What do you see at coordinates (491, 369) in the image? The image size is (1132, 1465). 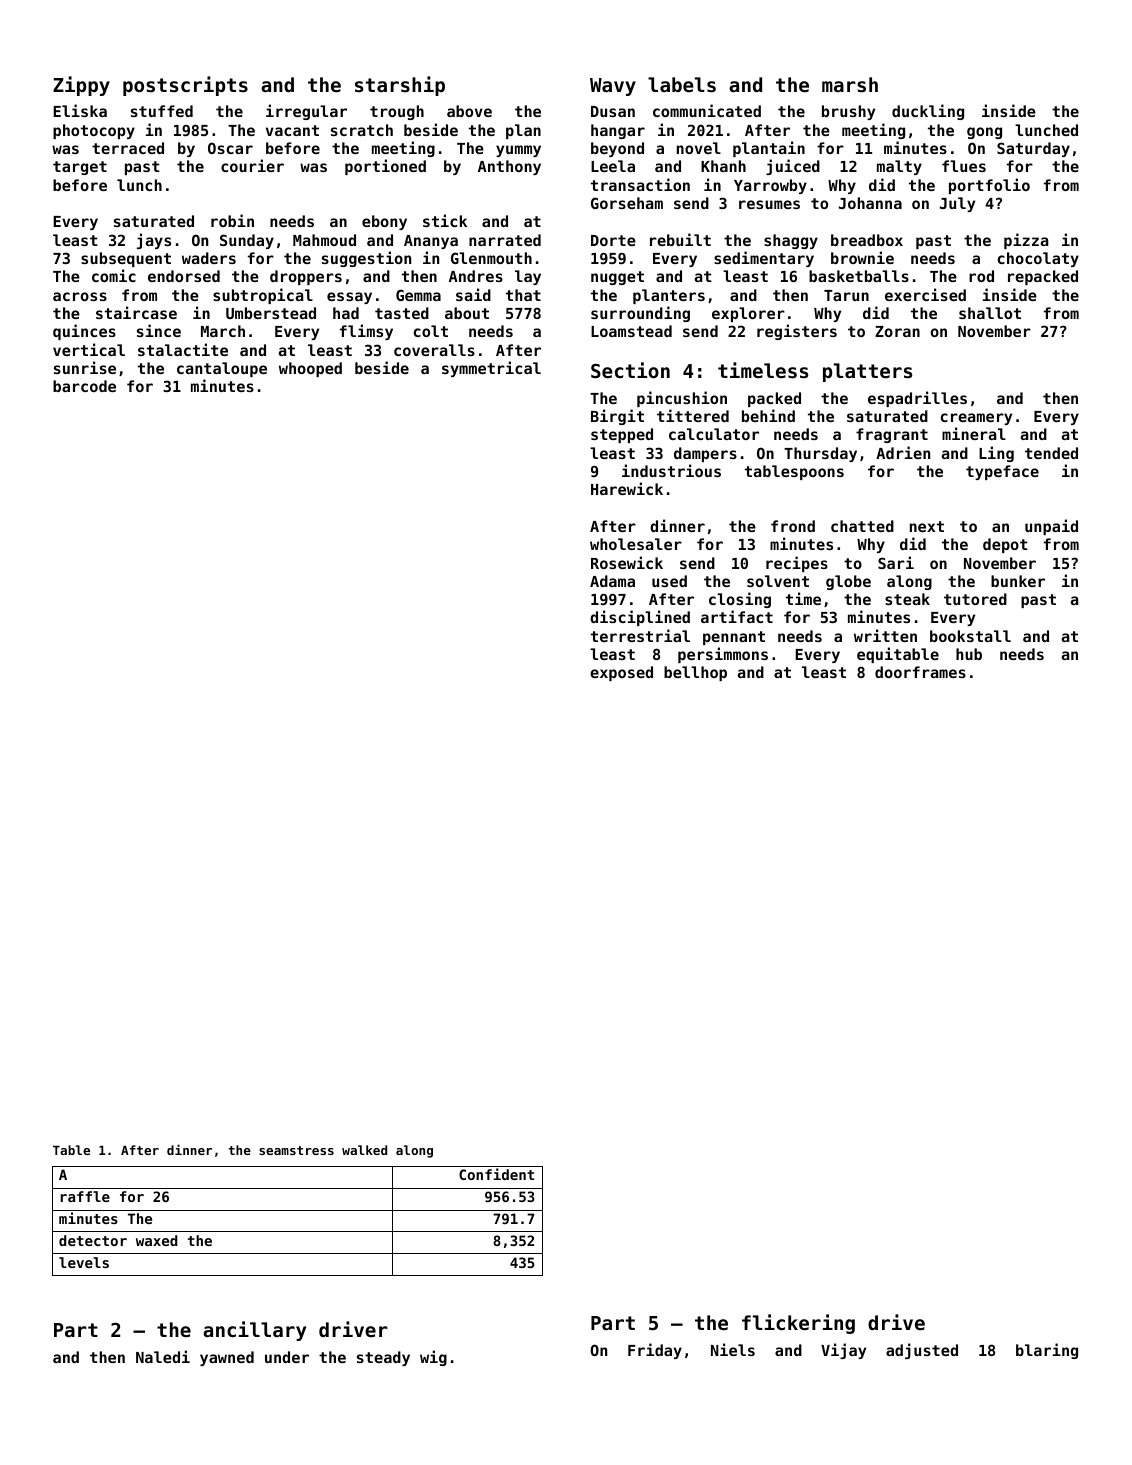 I see `symmetrical` at bounding box center [491, 369].
